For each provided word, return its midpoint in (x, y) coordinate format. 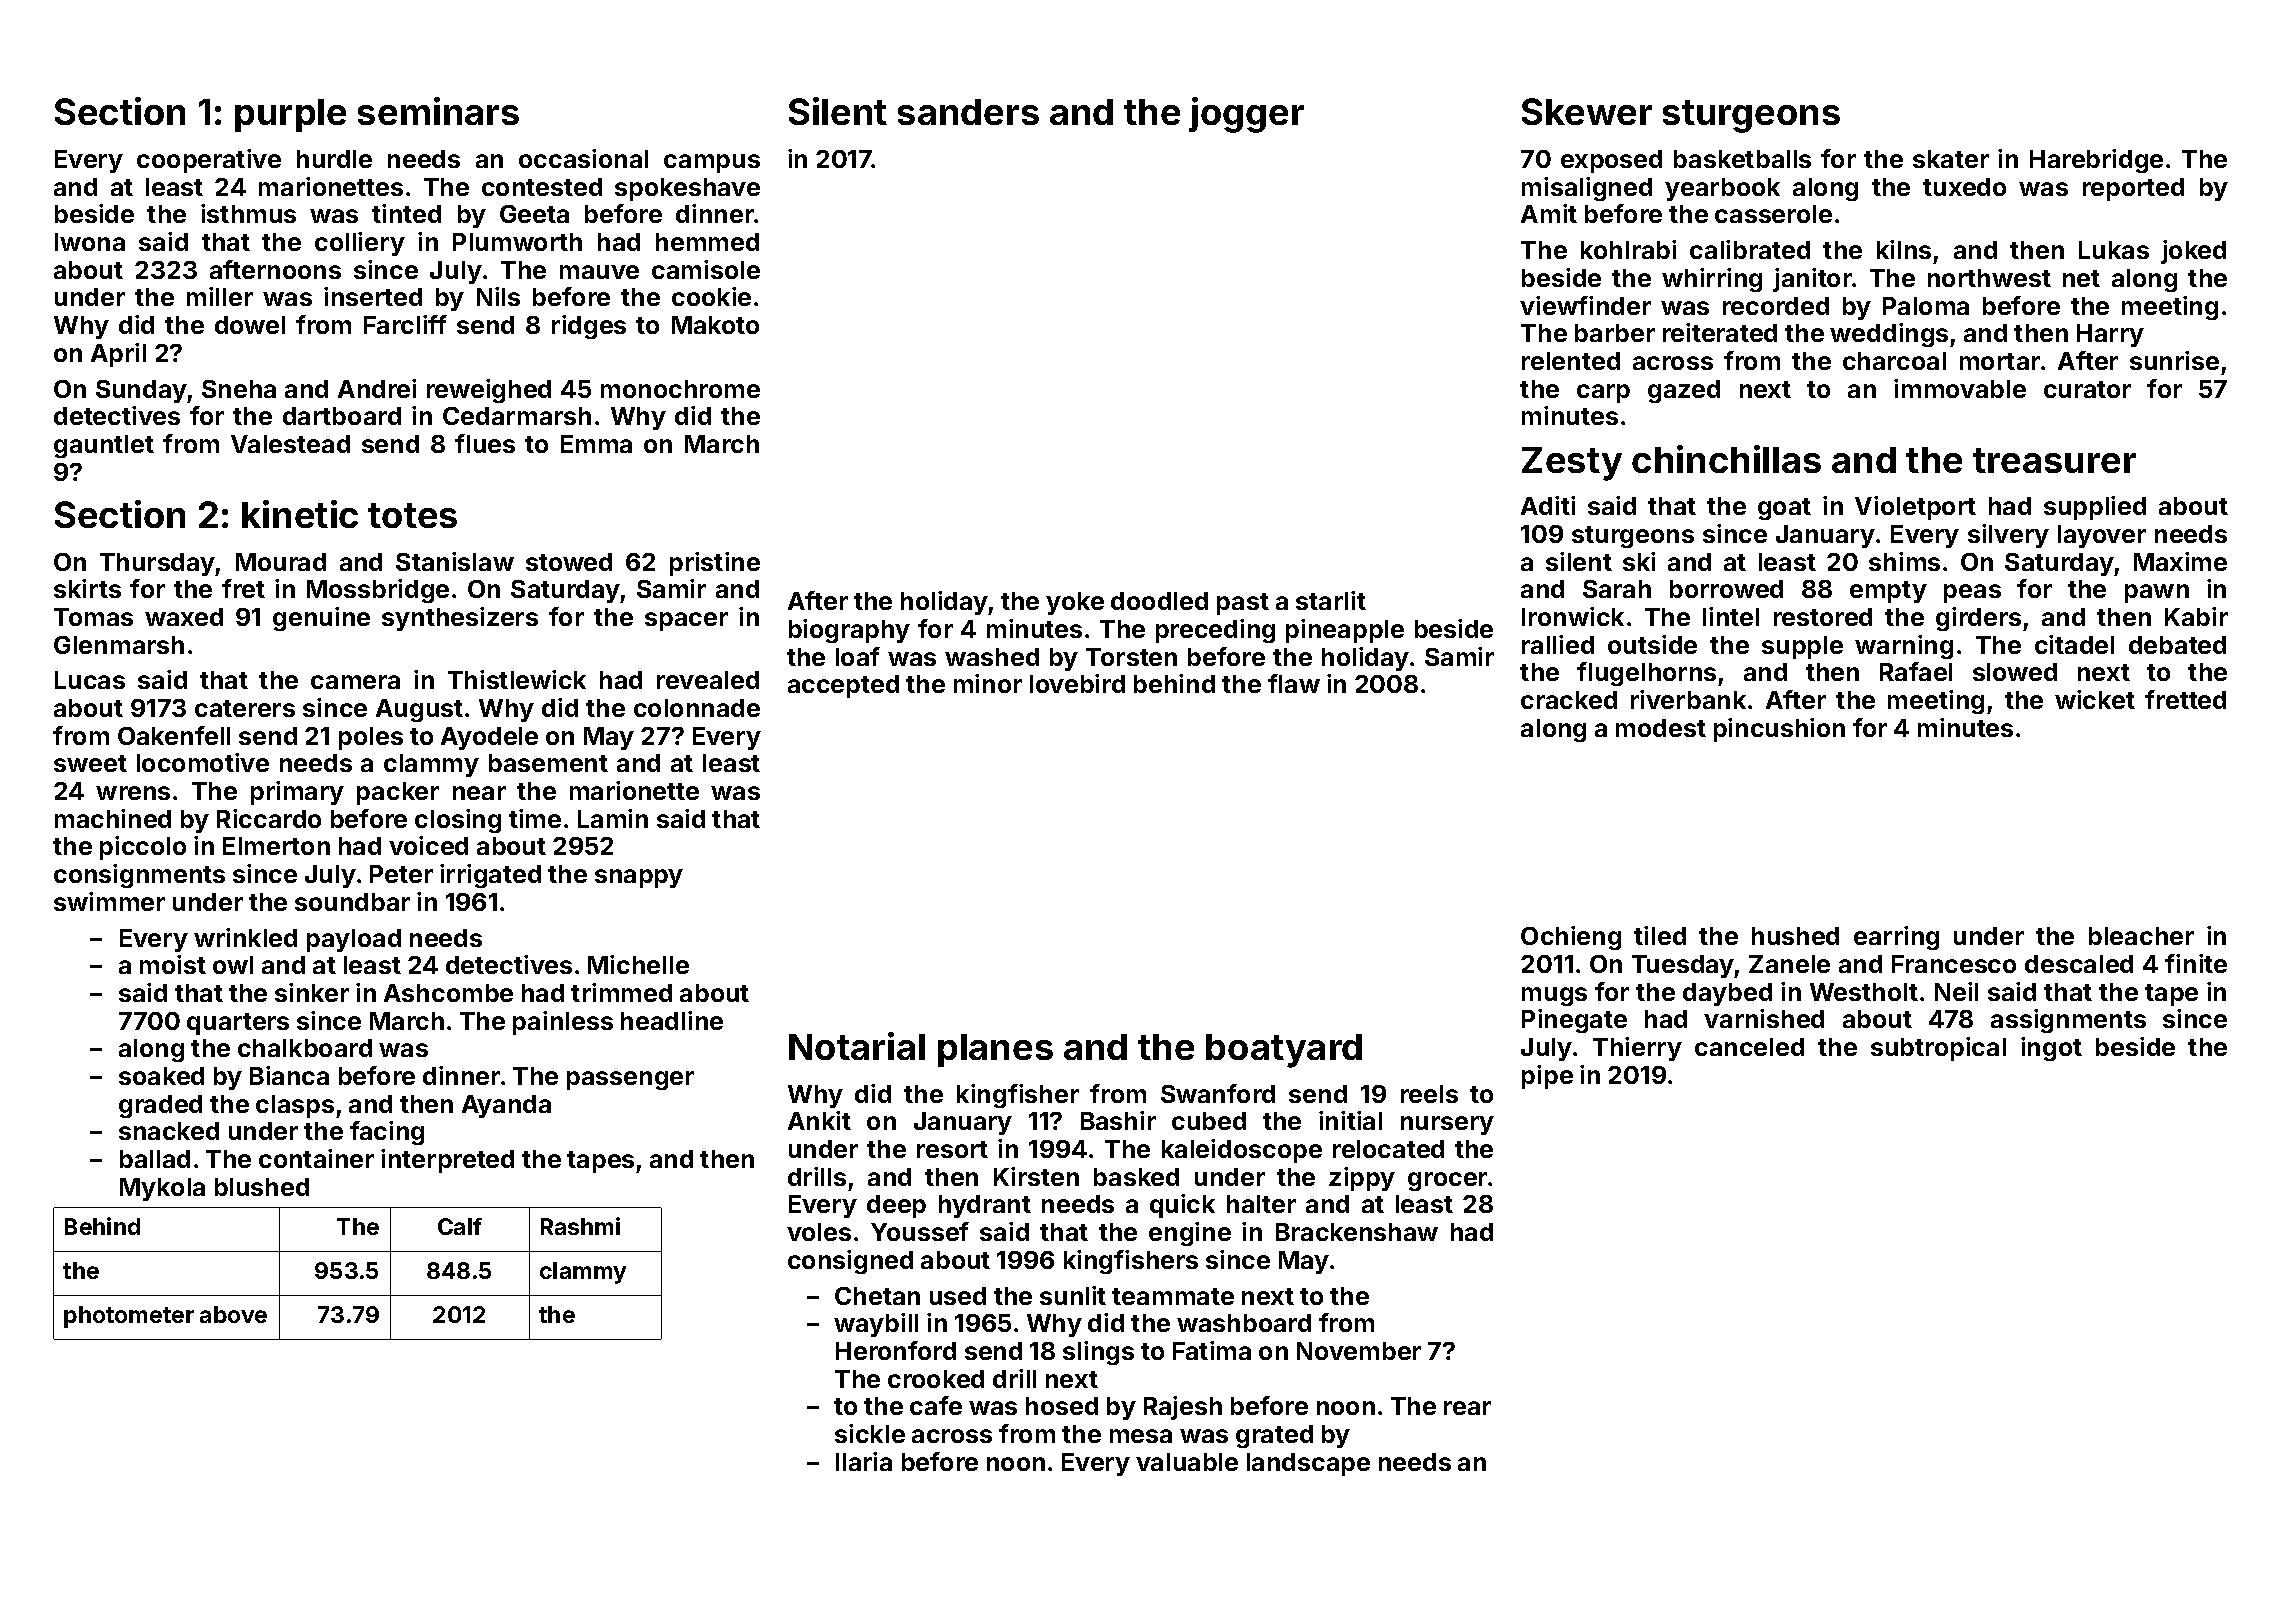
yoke (1075, 603)
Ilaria (864, 1461)
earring (1896, 938)
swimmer (109, 901)
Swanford (1218, 1093)
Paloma (1926, 306)
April (118, 355)
